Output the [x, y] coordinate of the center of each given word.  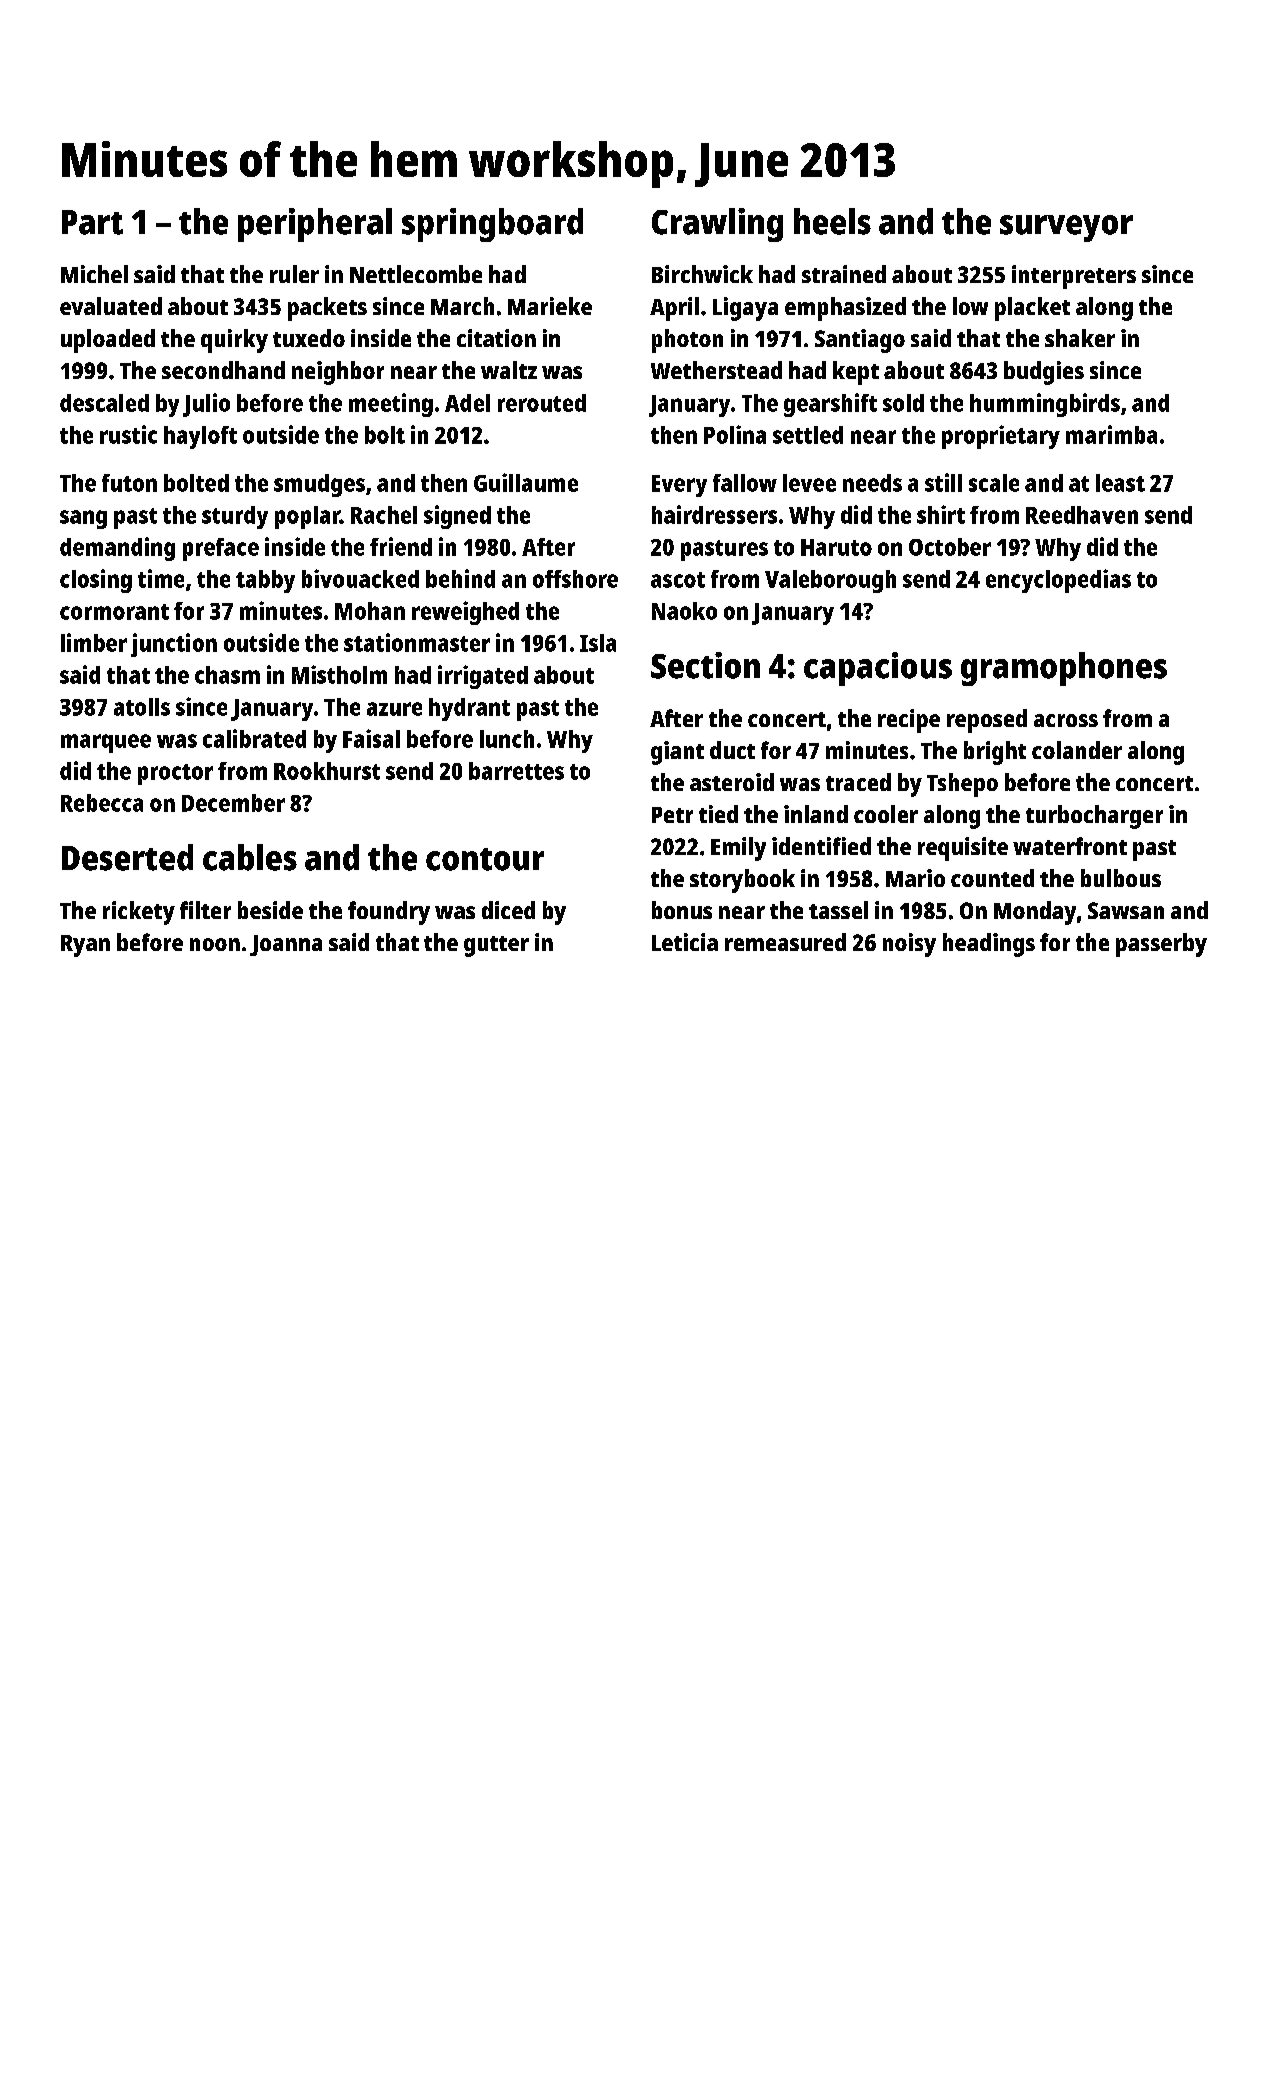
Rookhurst [327, 771]
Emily [738, 849]
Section [705, 665]
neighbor [338, 373]
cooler [886, 814]
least [1120, 483]
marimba [1111, 434]
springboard [492, 225]
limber [94, 642]
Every [679, 486]
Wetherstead [716, 370]
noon [215, 944]
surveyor [1066, 228]
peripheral [315, 225]
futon [129, 483]
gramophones [1064, 669]
